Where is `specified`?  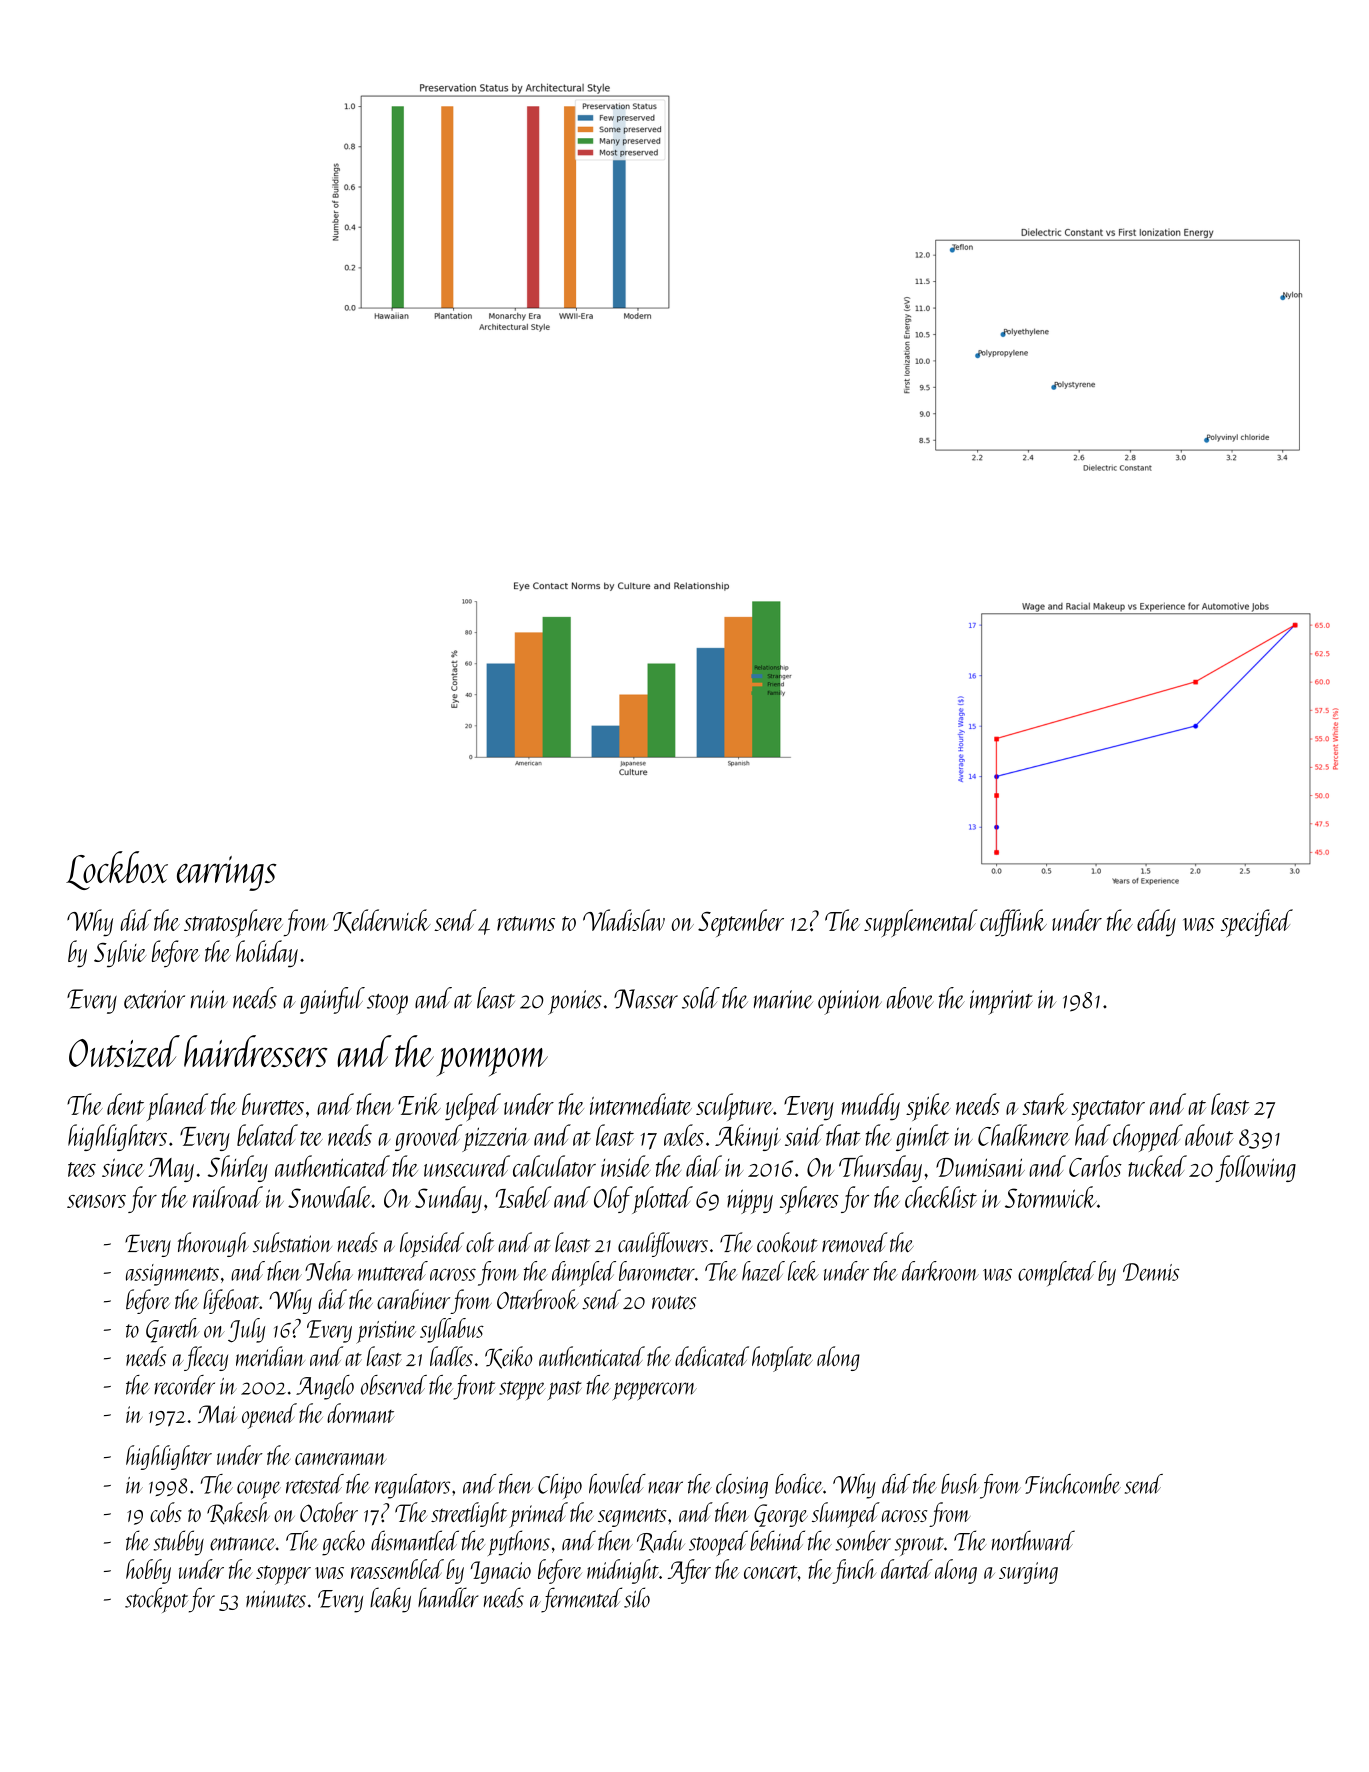 specified is located at coordinates (1257, 923).
